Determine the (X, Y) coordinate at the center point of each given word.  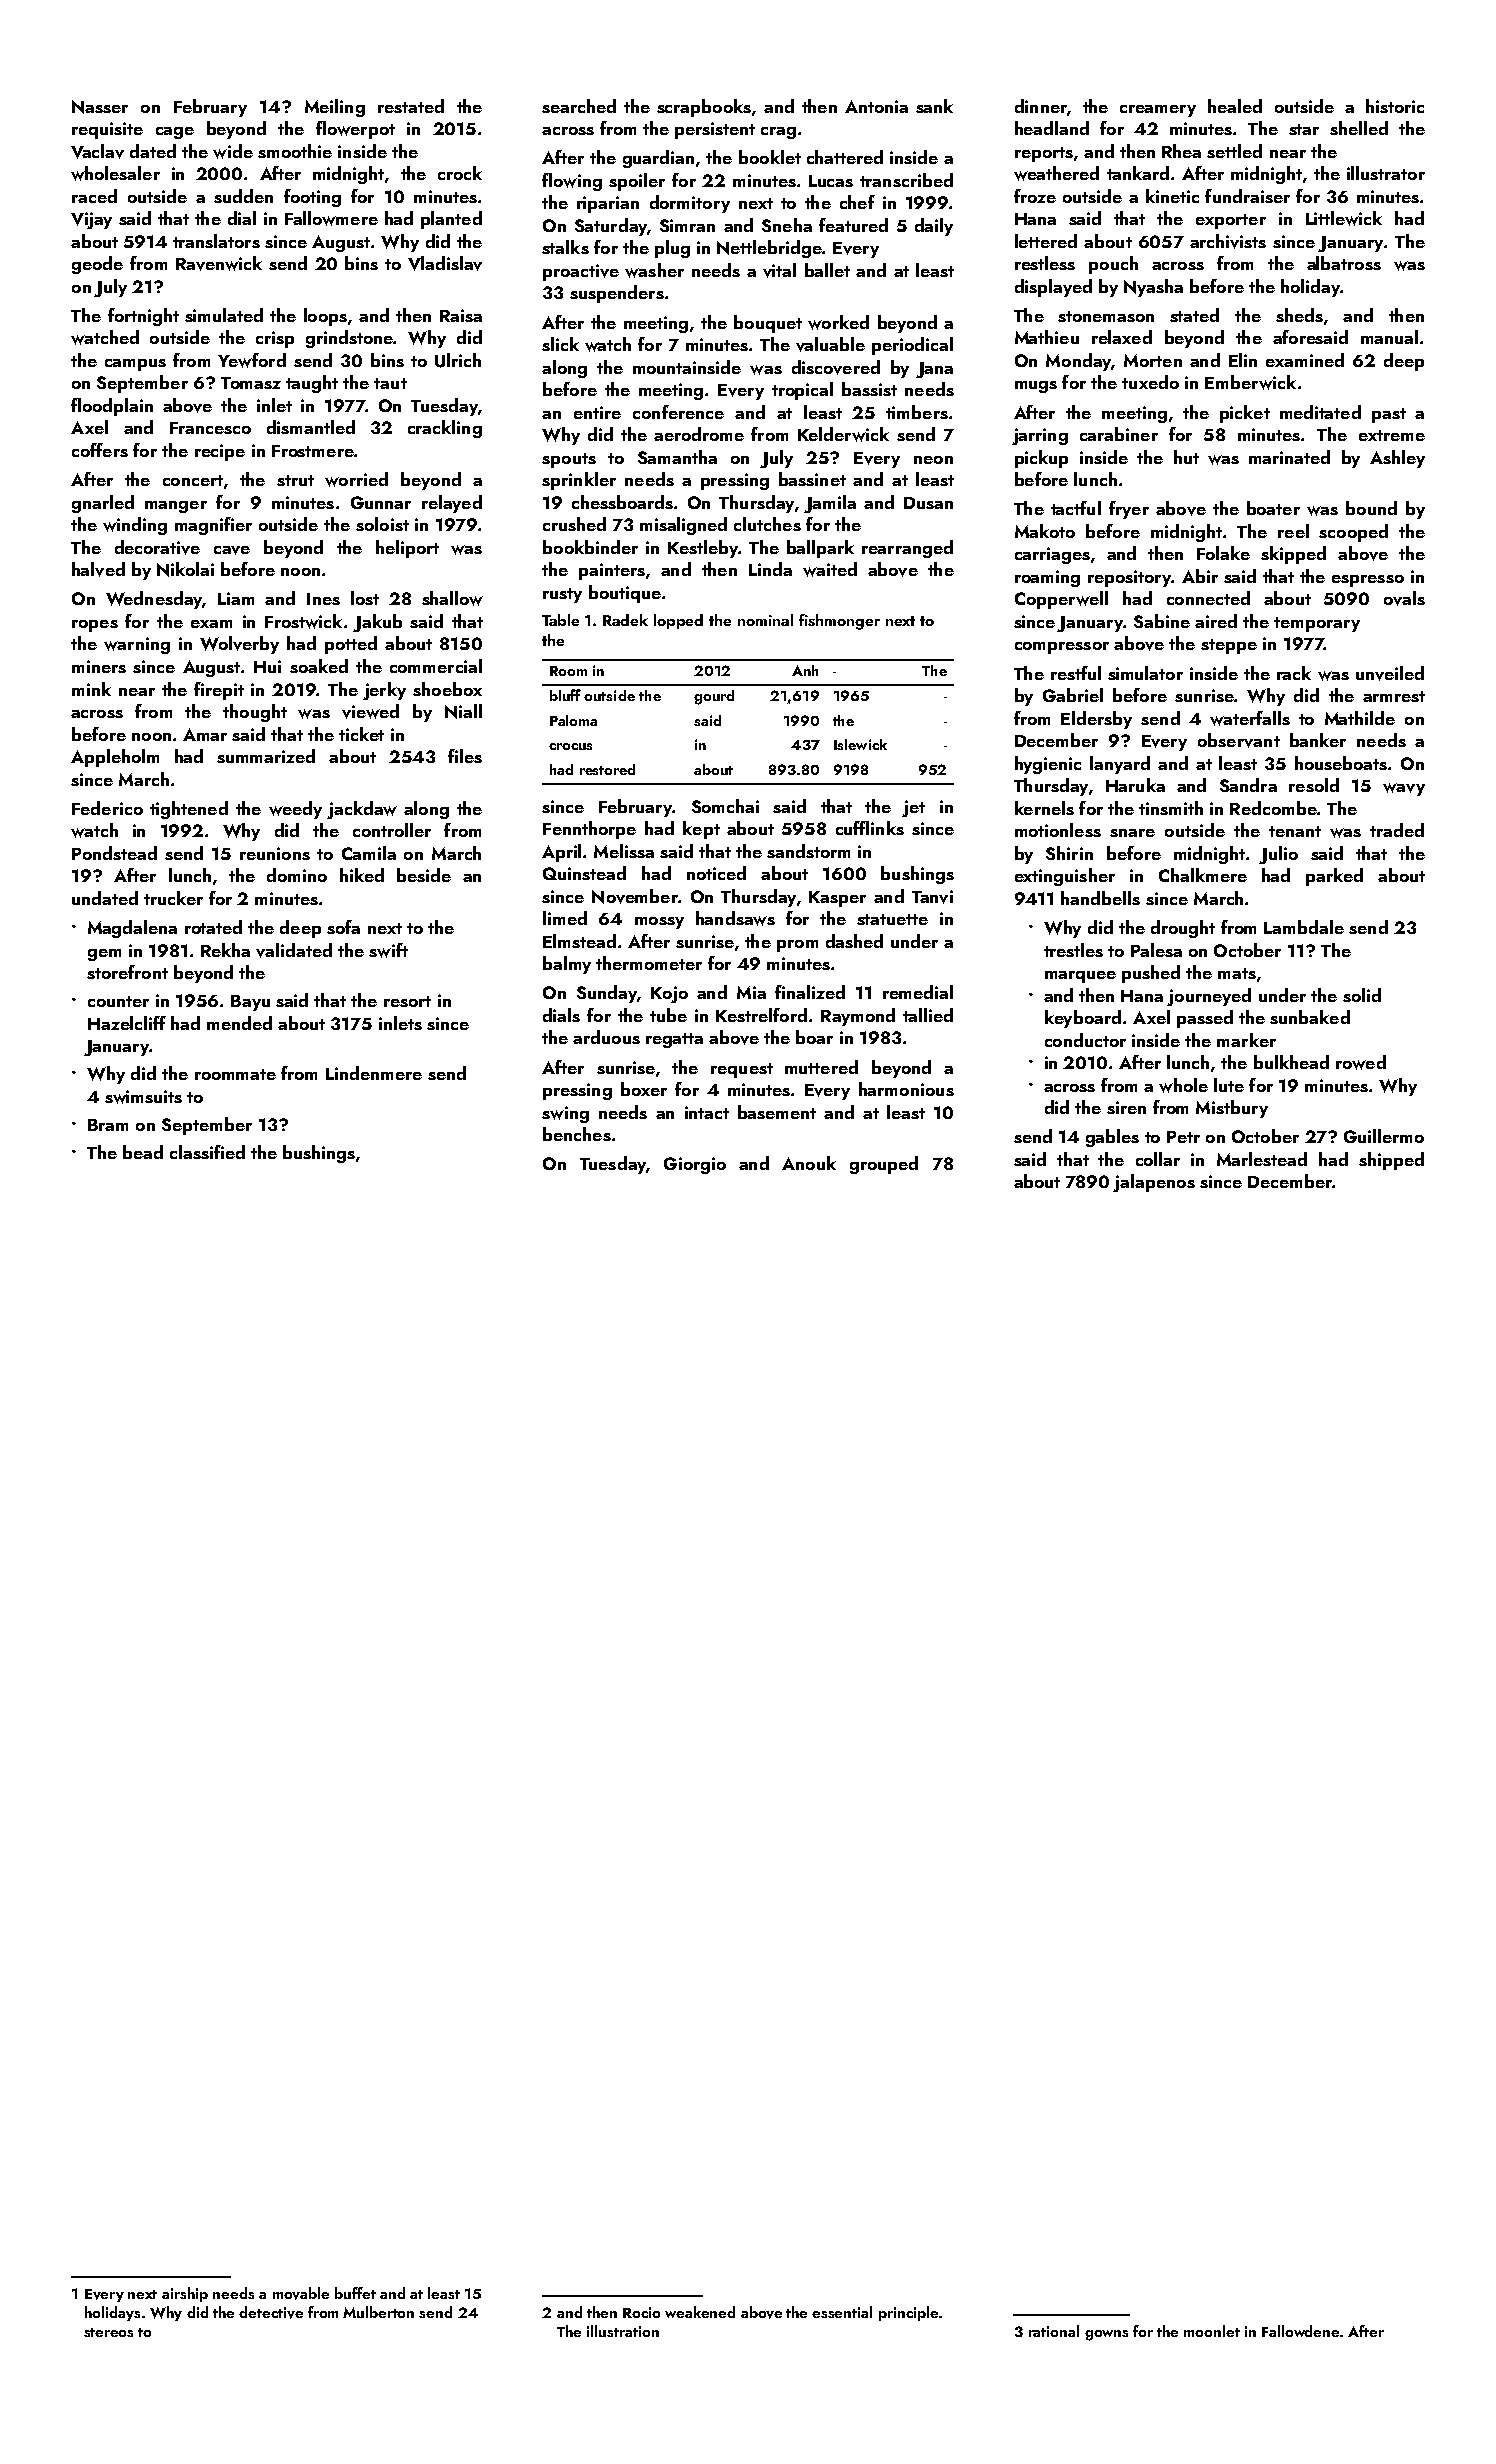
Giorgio (695, 1165)
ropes (95, 626)
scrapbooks (704, 108)
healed (1235, 106)
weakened (700, 2312)
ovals (1404, 598)
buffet (355, 2293)
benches (577, 1134)
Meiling (335, 108)
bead (143, 1152)
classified (207, 1152)
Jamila (830, 504)
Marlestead (1262, 1159)
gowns (1106, 2335)
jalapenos (1154, 1183)
